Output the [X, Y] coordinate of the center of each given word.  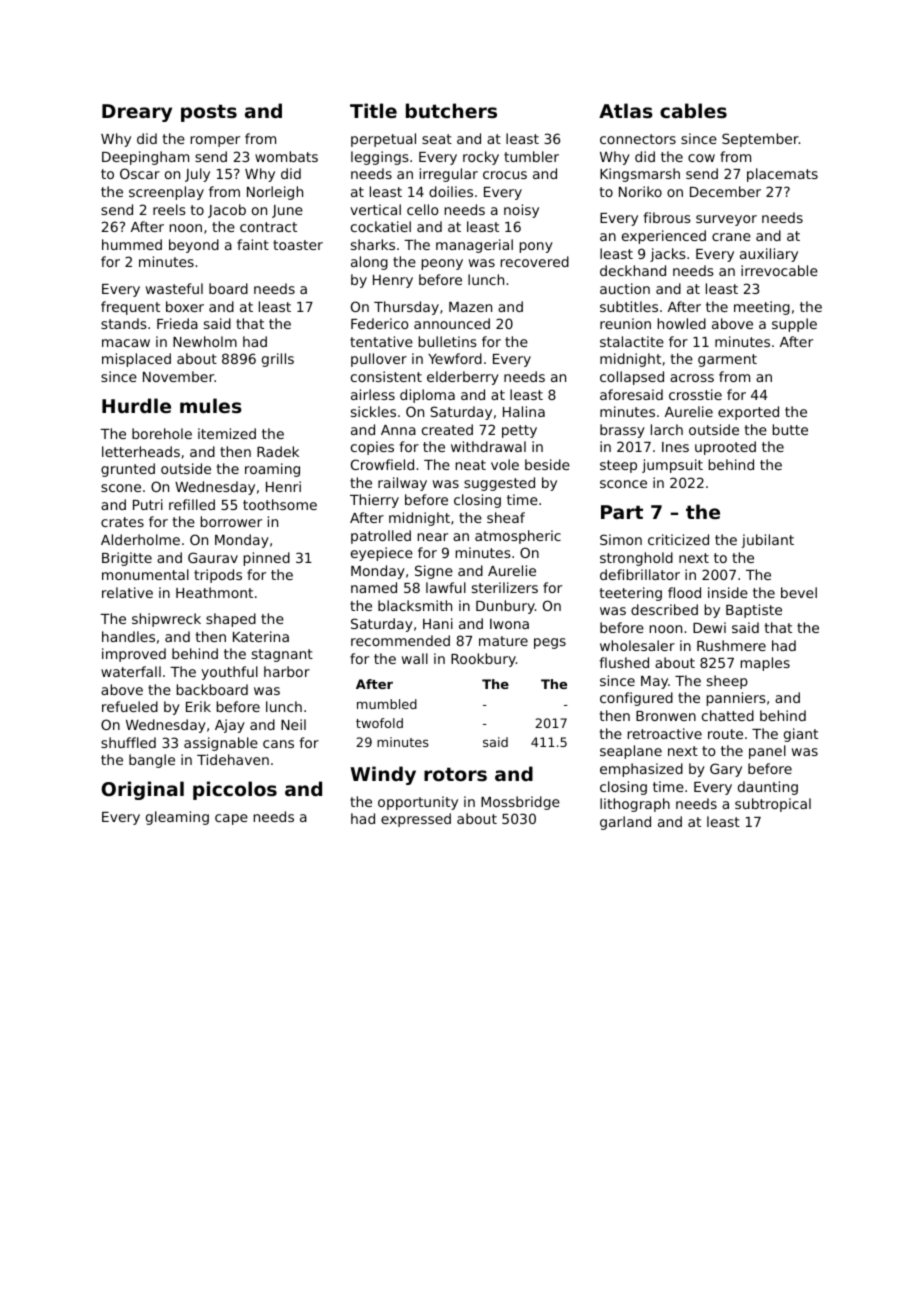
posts [209, 113]
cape [231, 819]
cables [693, 110]
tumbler [531, 156]
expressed [416, 820]
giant [801, 735]
